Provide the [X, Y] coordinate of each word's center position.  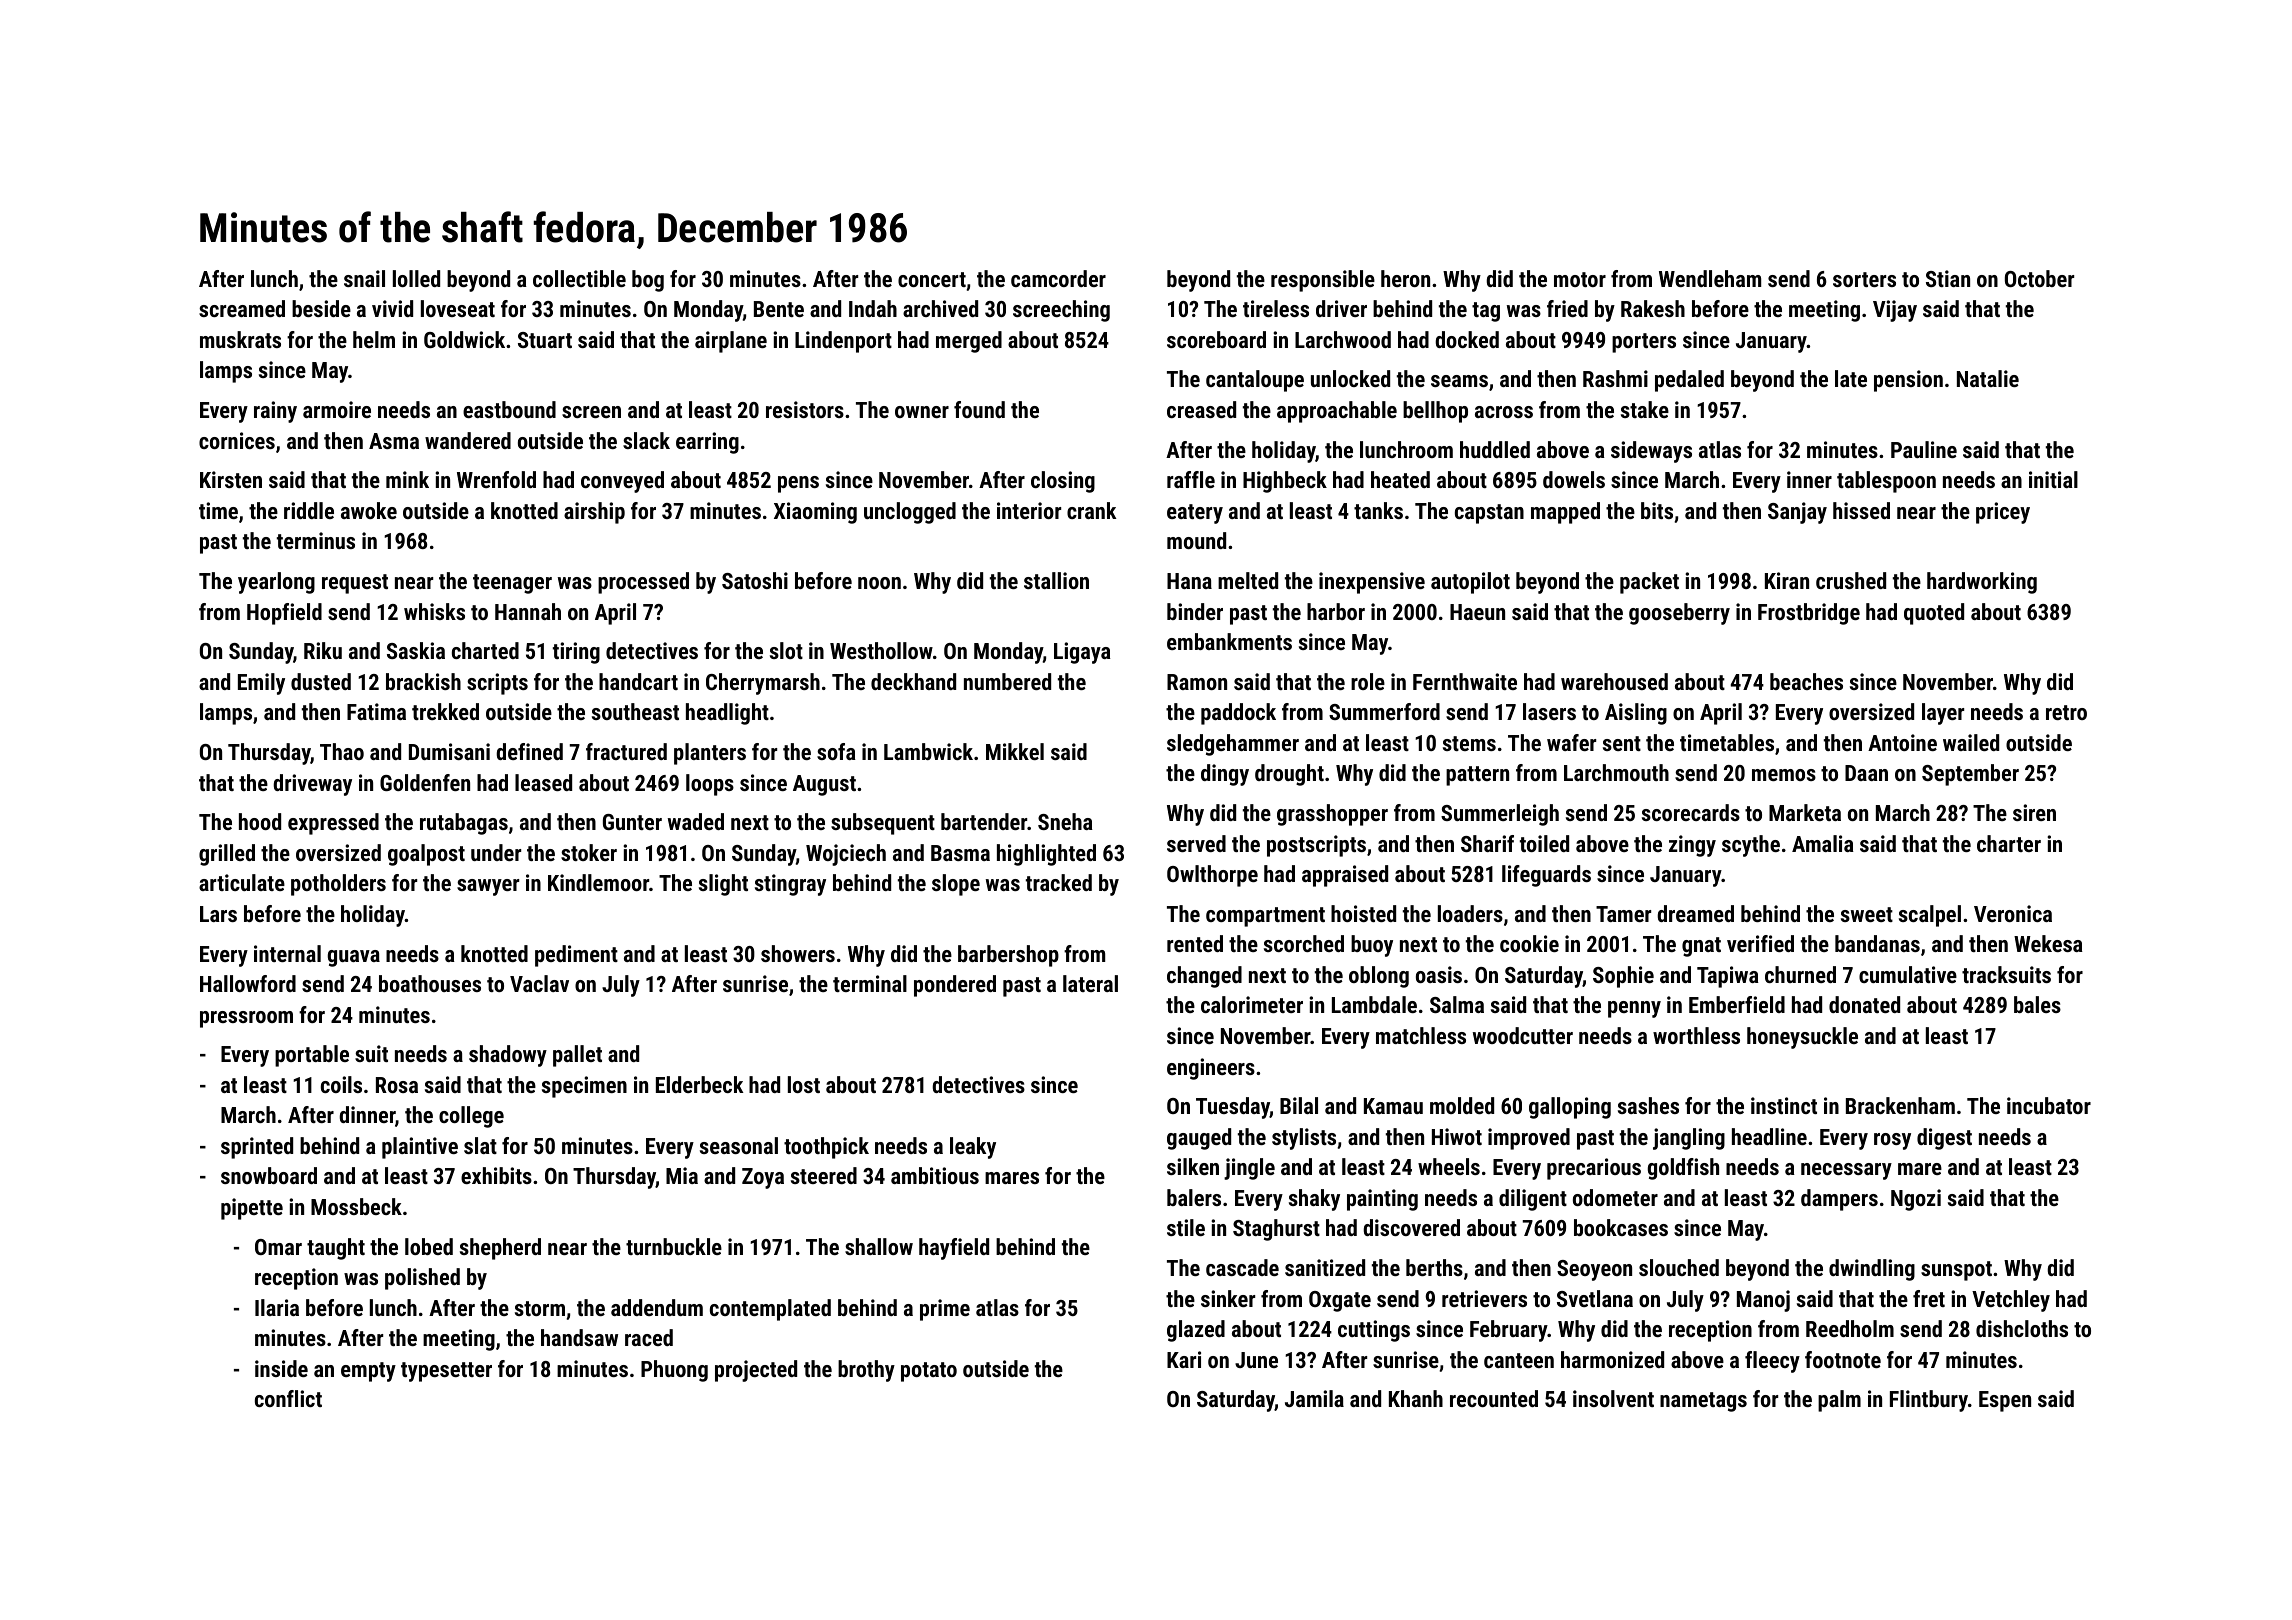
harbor [1336, 611]
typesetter [446, 1372]
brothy [866, 1371]
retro [2066, 712]
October [2039, 278]
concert [932, 279]
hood [260, 821]
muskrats [240, 339]
